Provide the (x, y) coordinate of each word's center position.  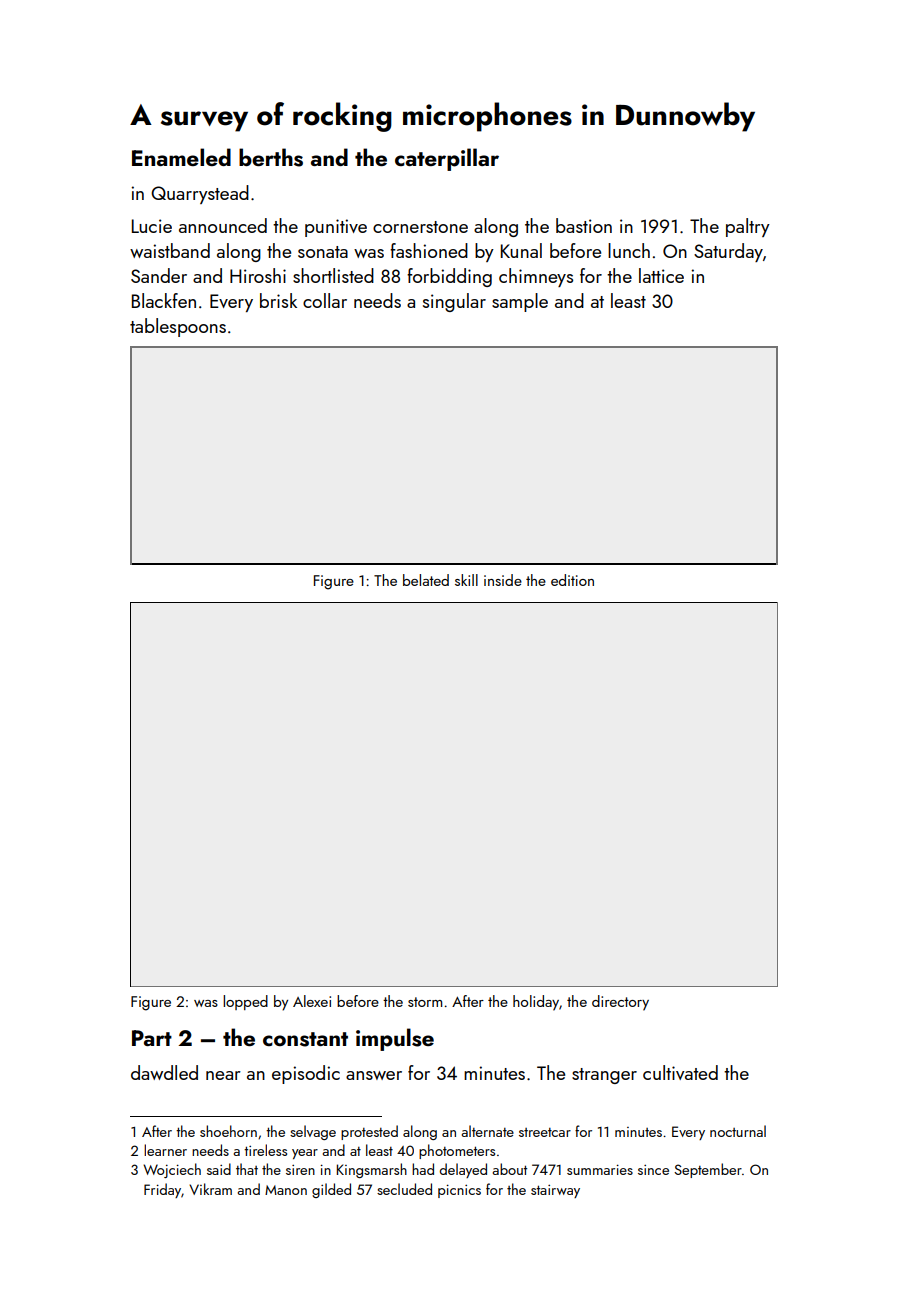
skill (466, 580)
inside (503, 580)
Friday (162, 1190)
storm (425, 1002)
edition (572, 580)
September (708, 1170)
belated (426, 580)
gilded (331, 1190)
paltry (748, 227)
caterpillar (447, 159)
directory (620, 1003)
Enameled (181, 157)
